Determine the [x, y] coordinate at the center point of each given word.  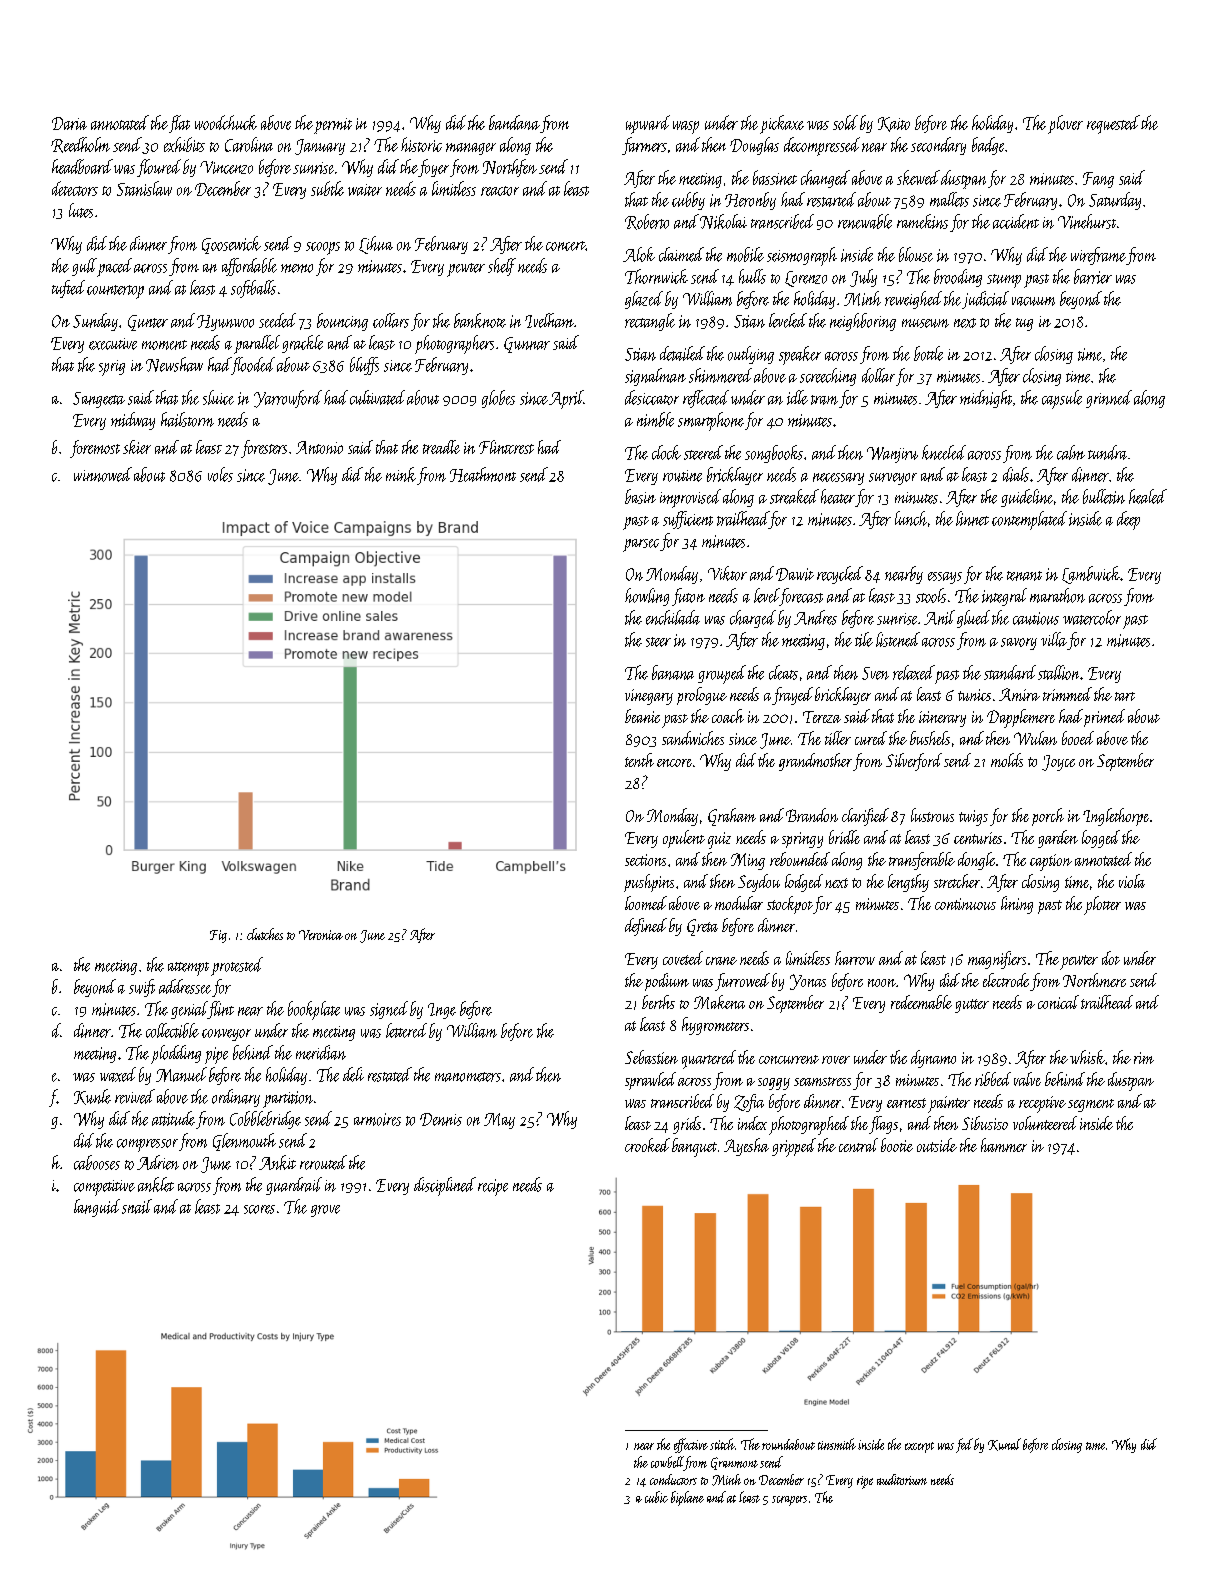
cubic [656, 1497]
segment [1091, 1105]
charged [753, 619]
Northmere [1094, 980]
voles [220, 474]
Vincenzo [226, 167]
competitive [104, 1188]
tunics [974, 695]
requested [1113, 124]
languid [97, 1208]
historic [421, 144]
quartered [709, 1059]
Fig [218, 936]
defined [646, 927]
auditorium [902, 1479]
